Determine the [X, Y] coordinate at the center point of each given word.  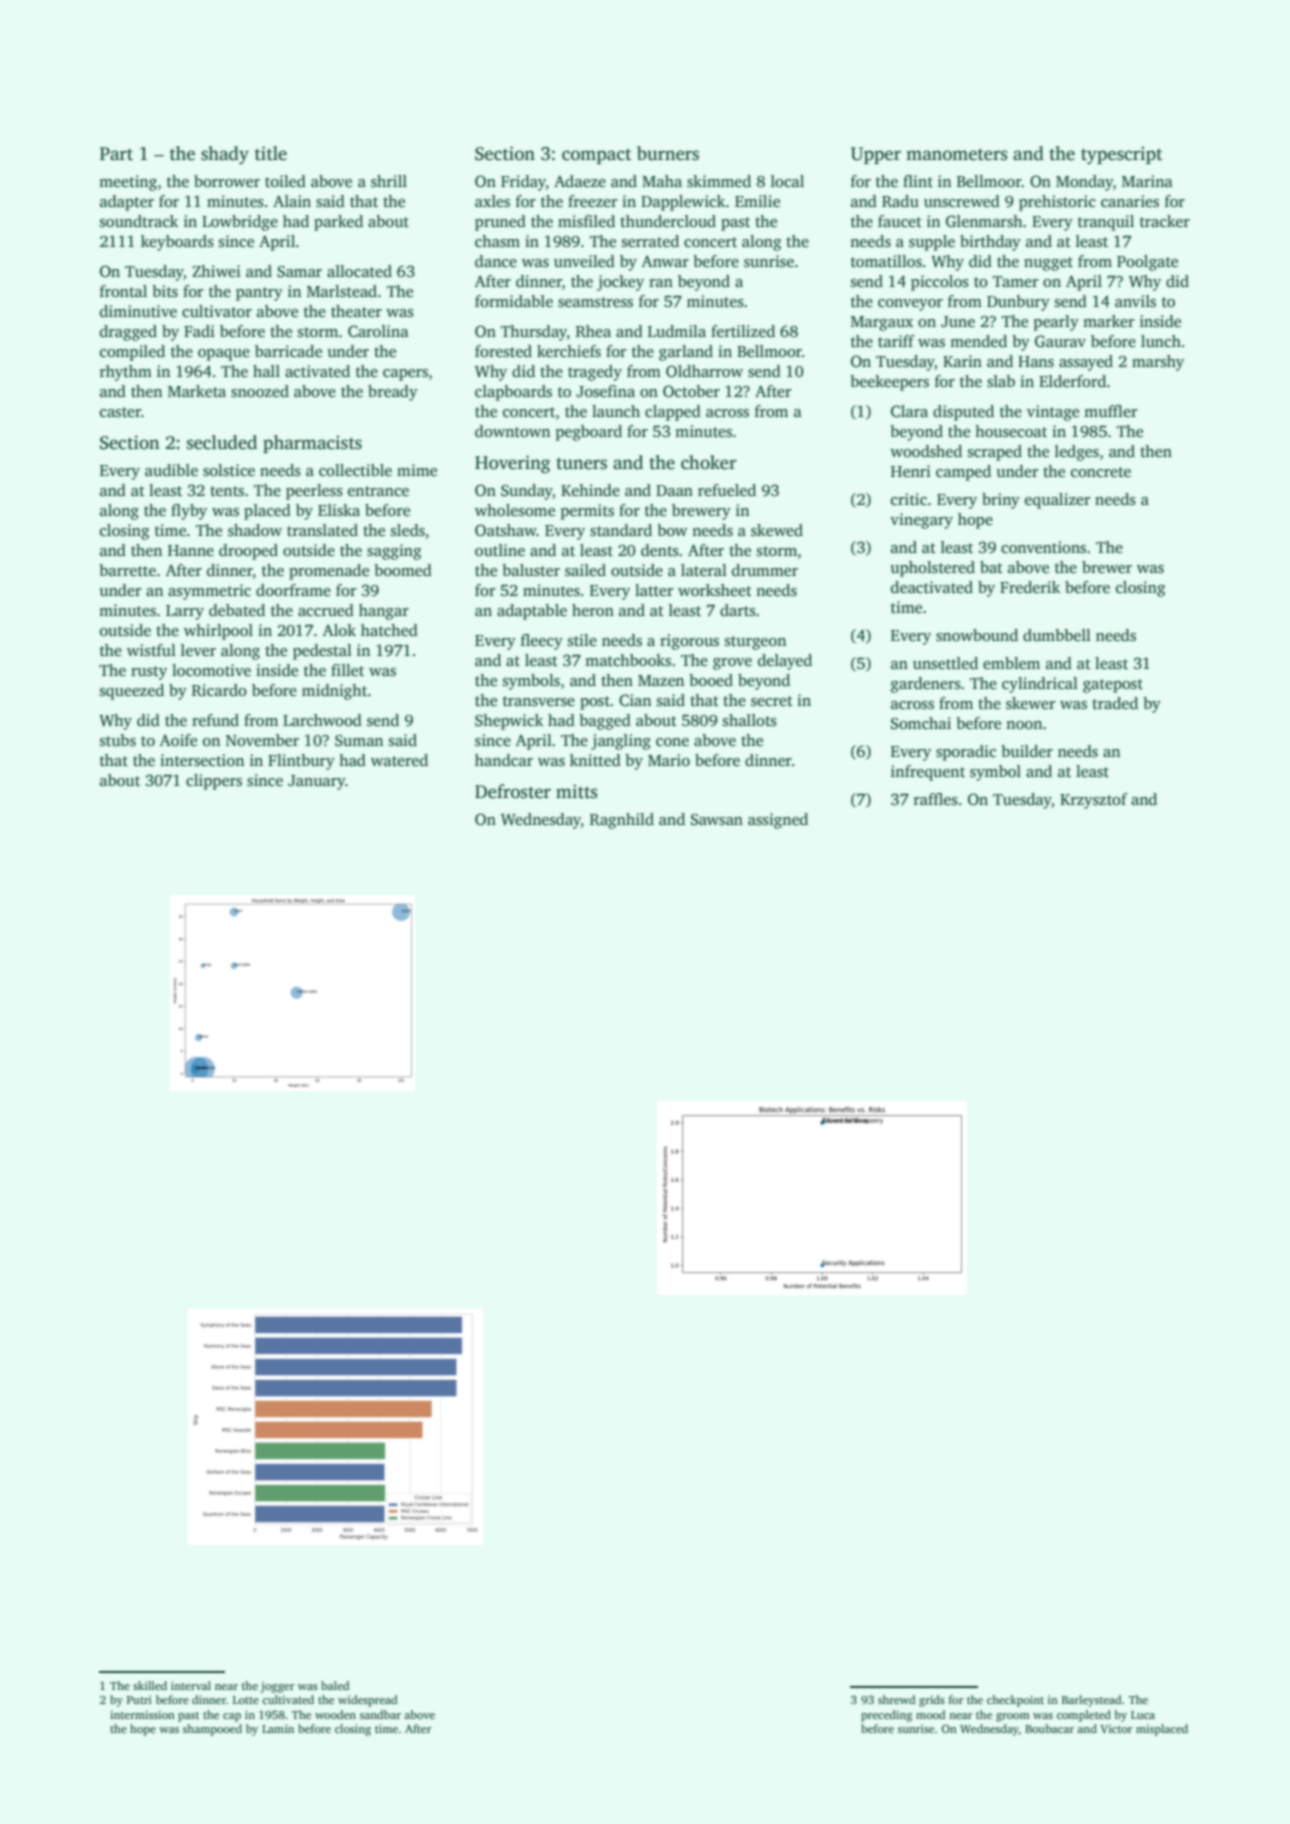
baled [335, 1685]
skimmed [719, 181]
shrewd [896, 1699]
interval [191, 1685]
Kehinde [590, 490]
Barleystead [1092, 1701]
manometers [956, 154]
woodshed [926, 451]
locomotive [211, 670]
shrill [389, 181]
